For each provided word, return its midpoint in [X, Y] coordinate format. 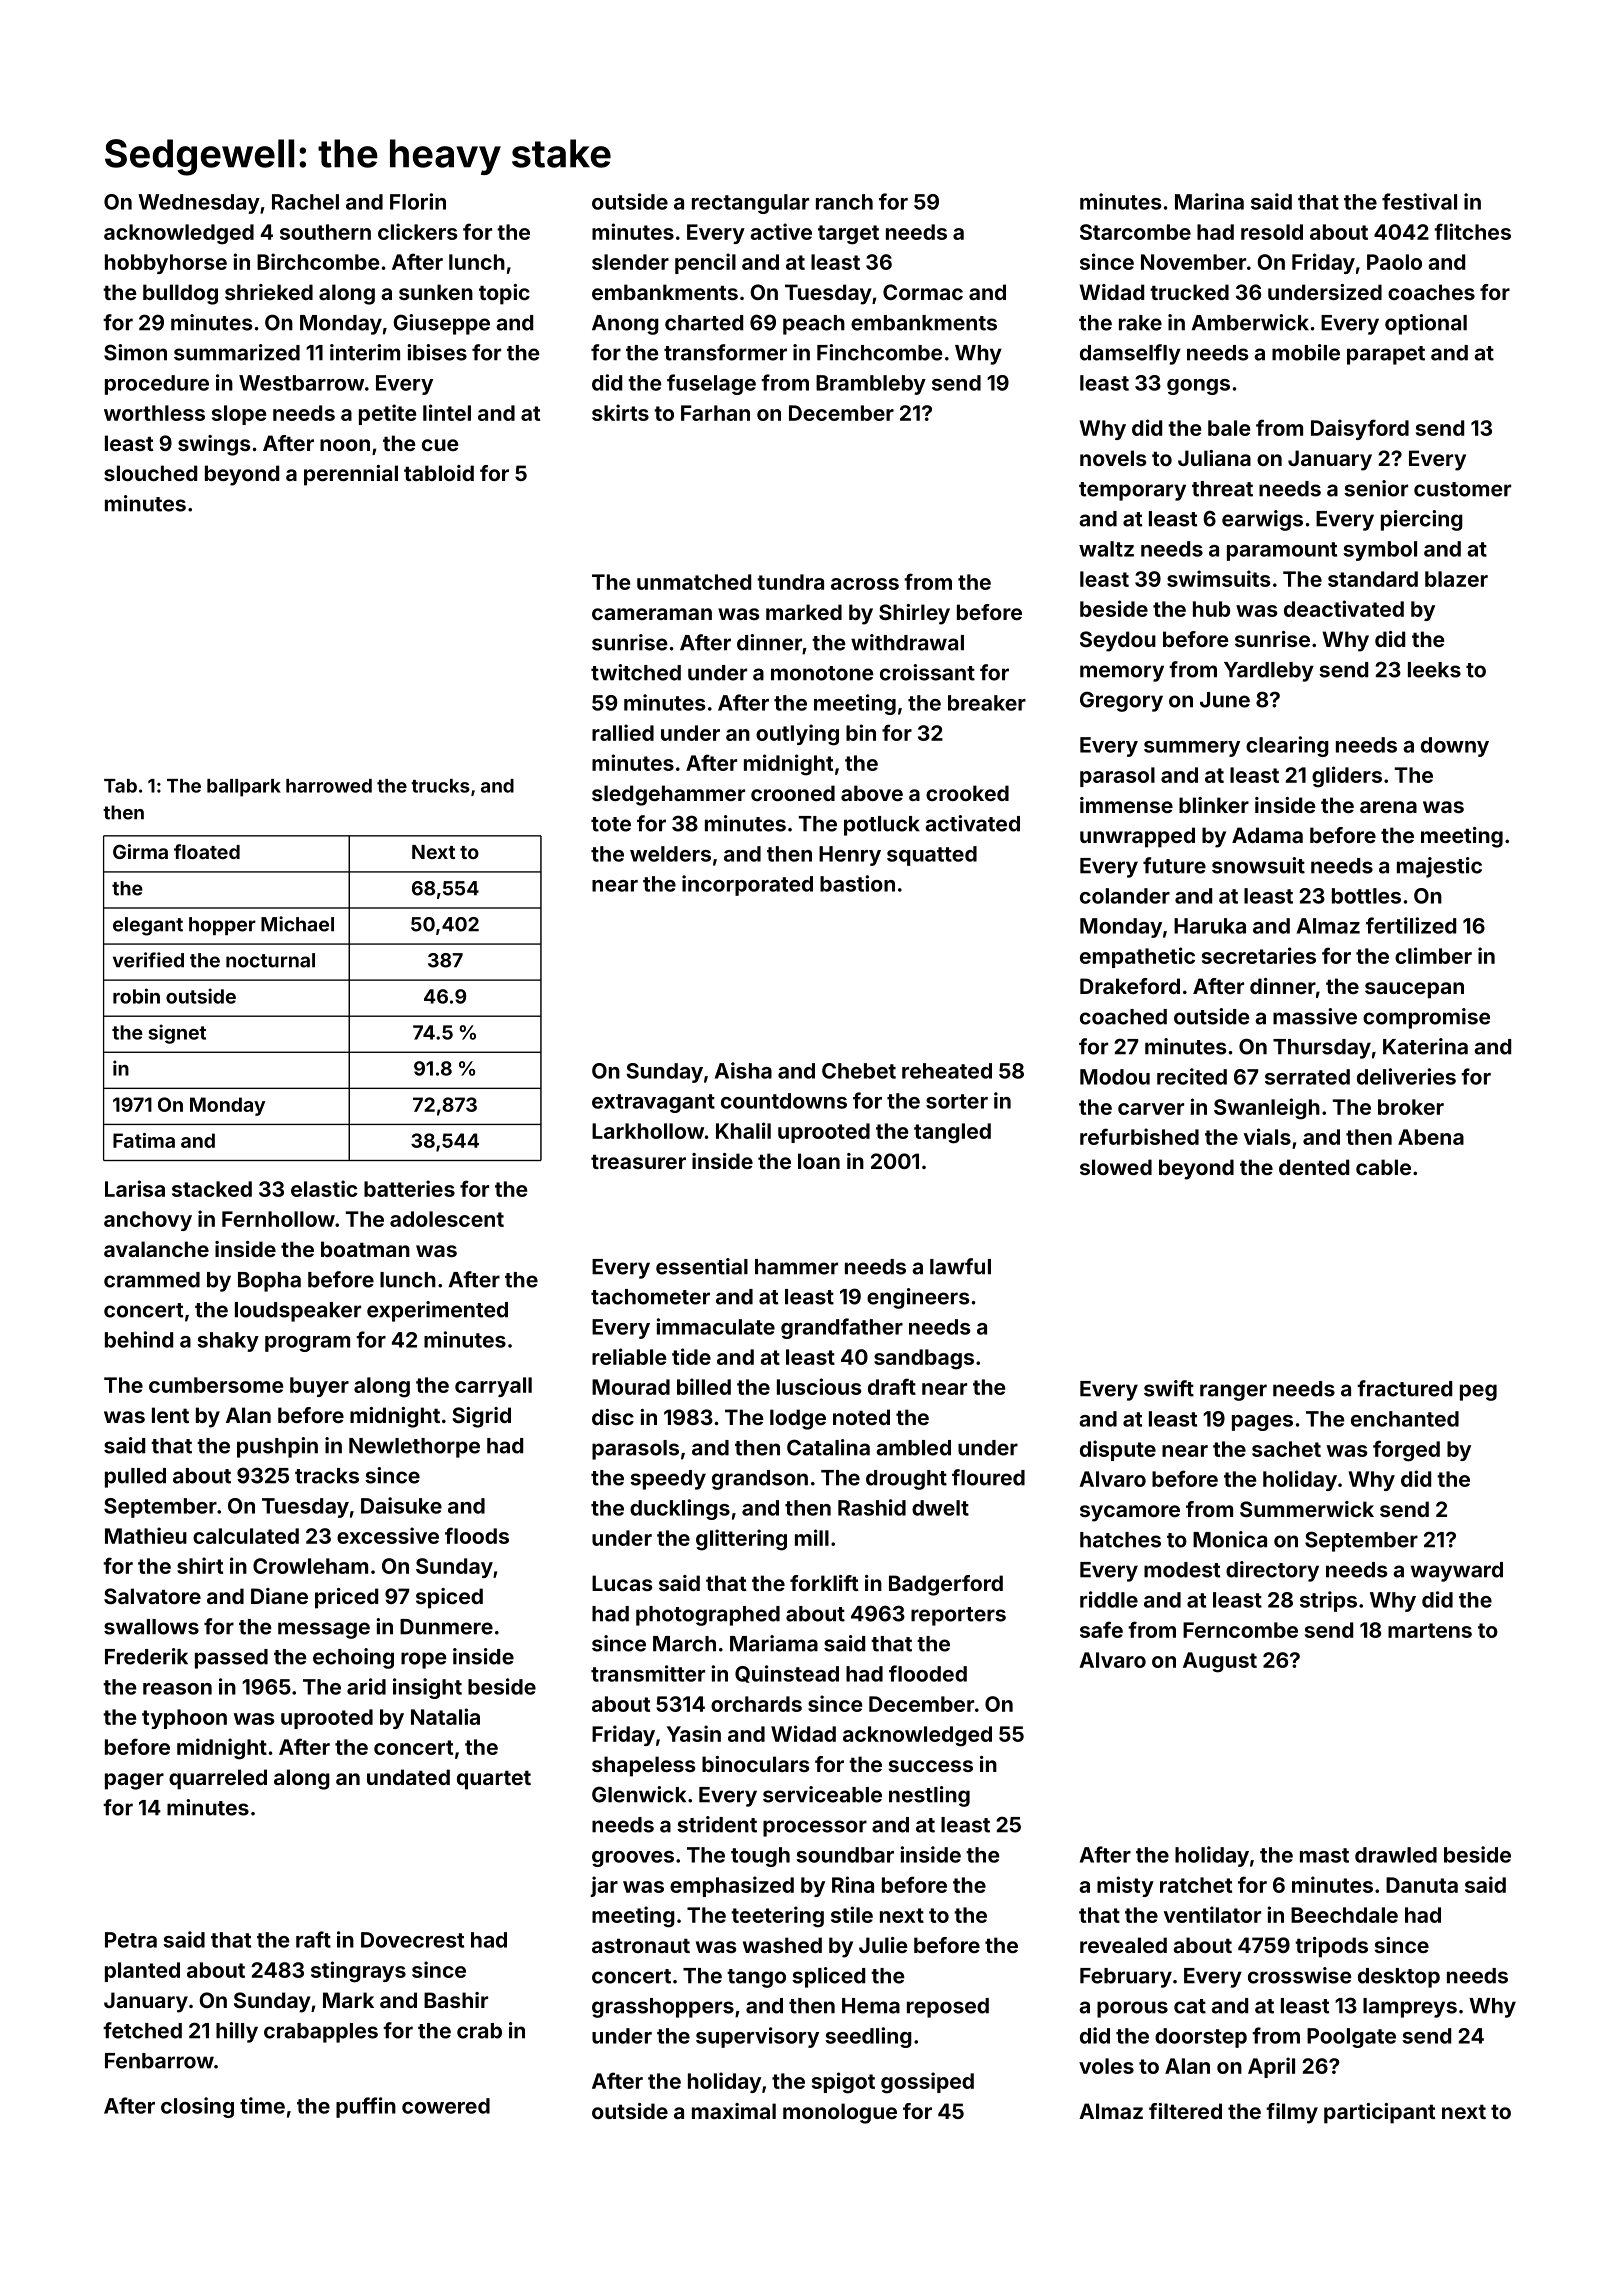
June [1225, 700]
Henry [850, 856]
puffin [366, 2107]
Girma [140, 851]
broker [1411, 1107]
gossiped [927, 2083]
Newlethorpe [414, 1448]
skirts [620, 412]
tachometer [650, 1297]
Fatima [144, 1140]
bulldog [180, 294]
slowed [1116, 1167]
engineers [918, 1298]
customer [1462, 489]
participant [1380, 2113]
